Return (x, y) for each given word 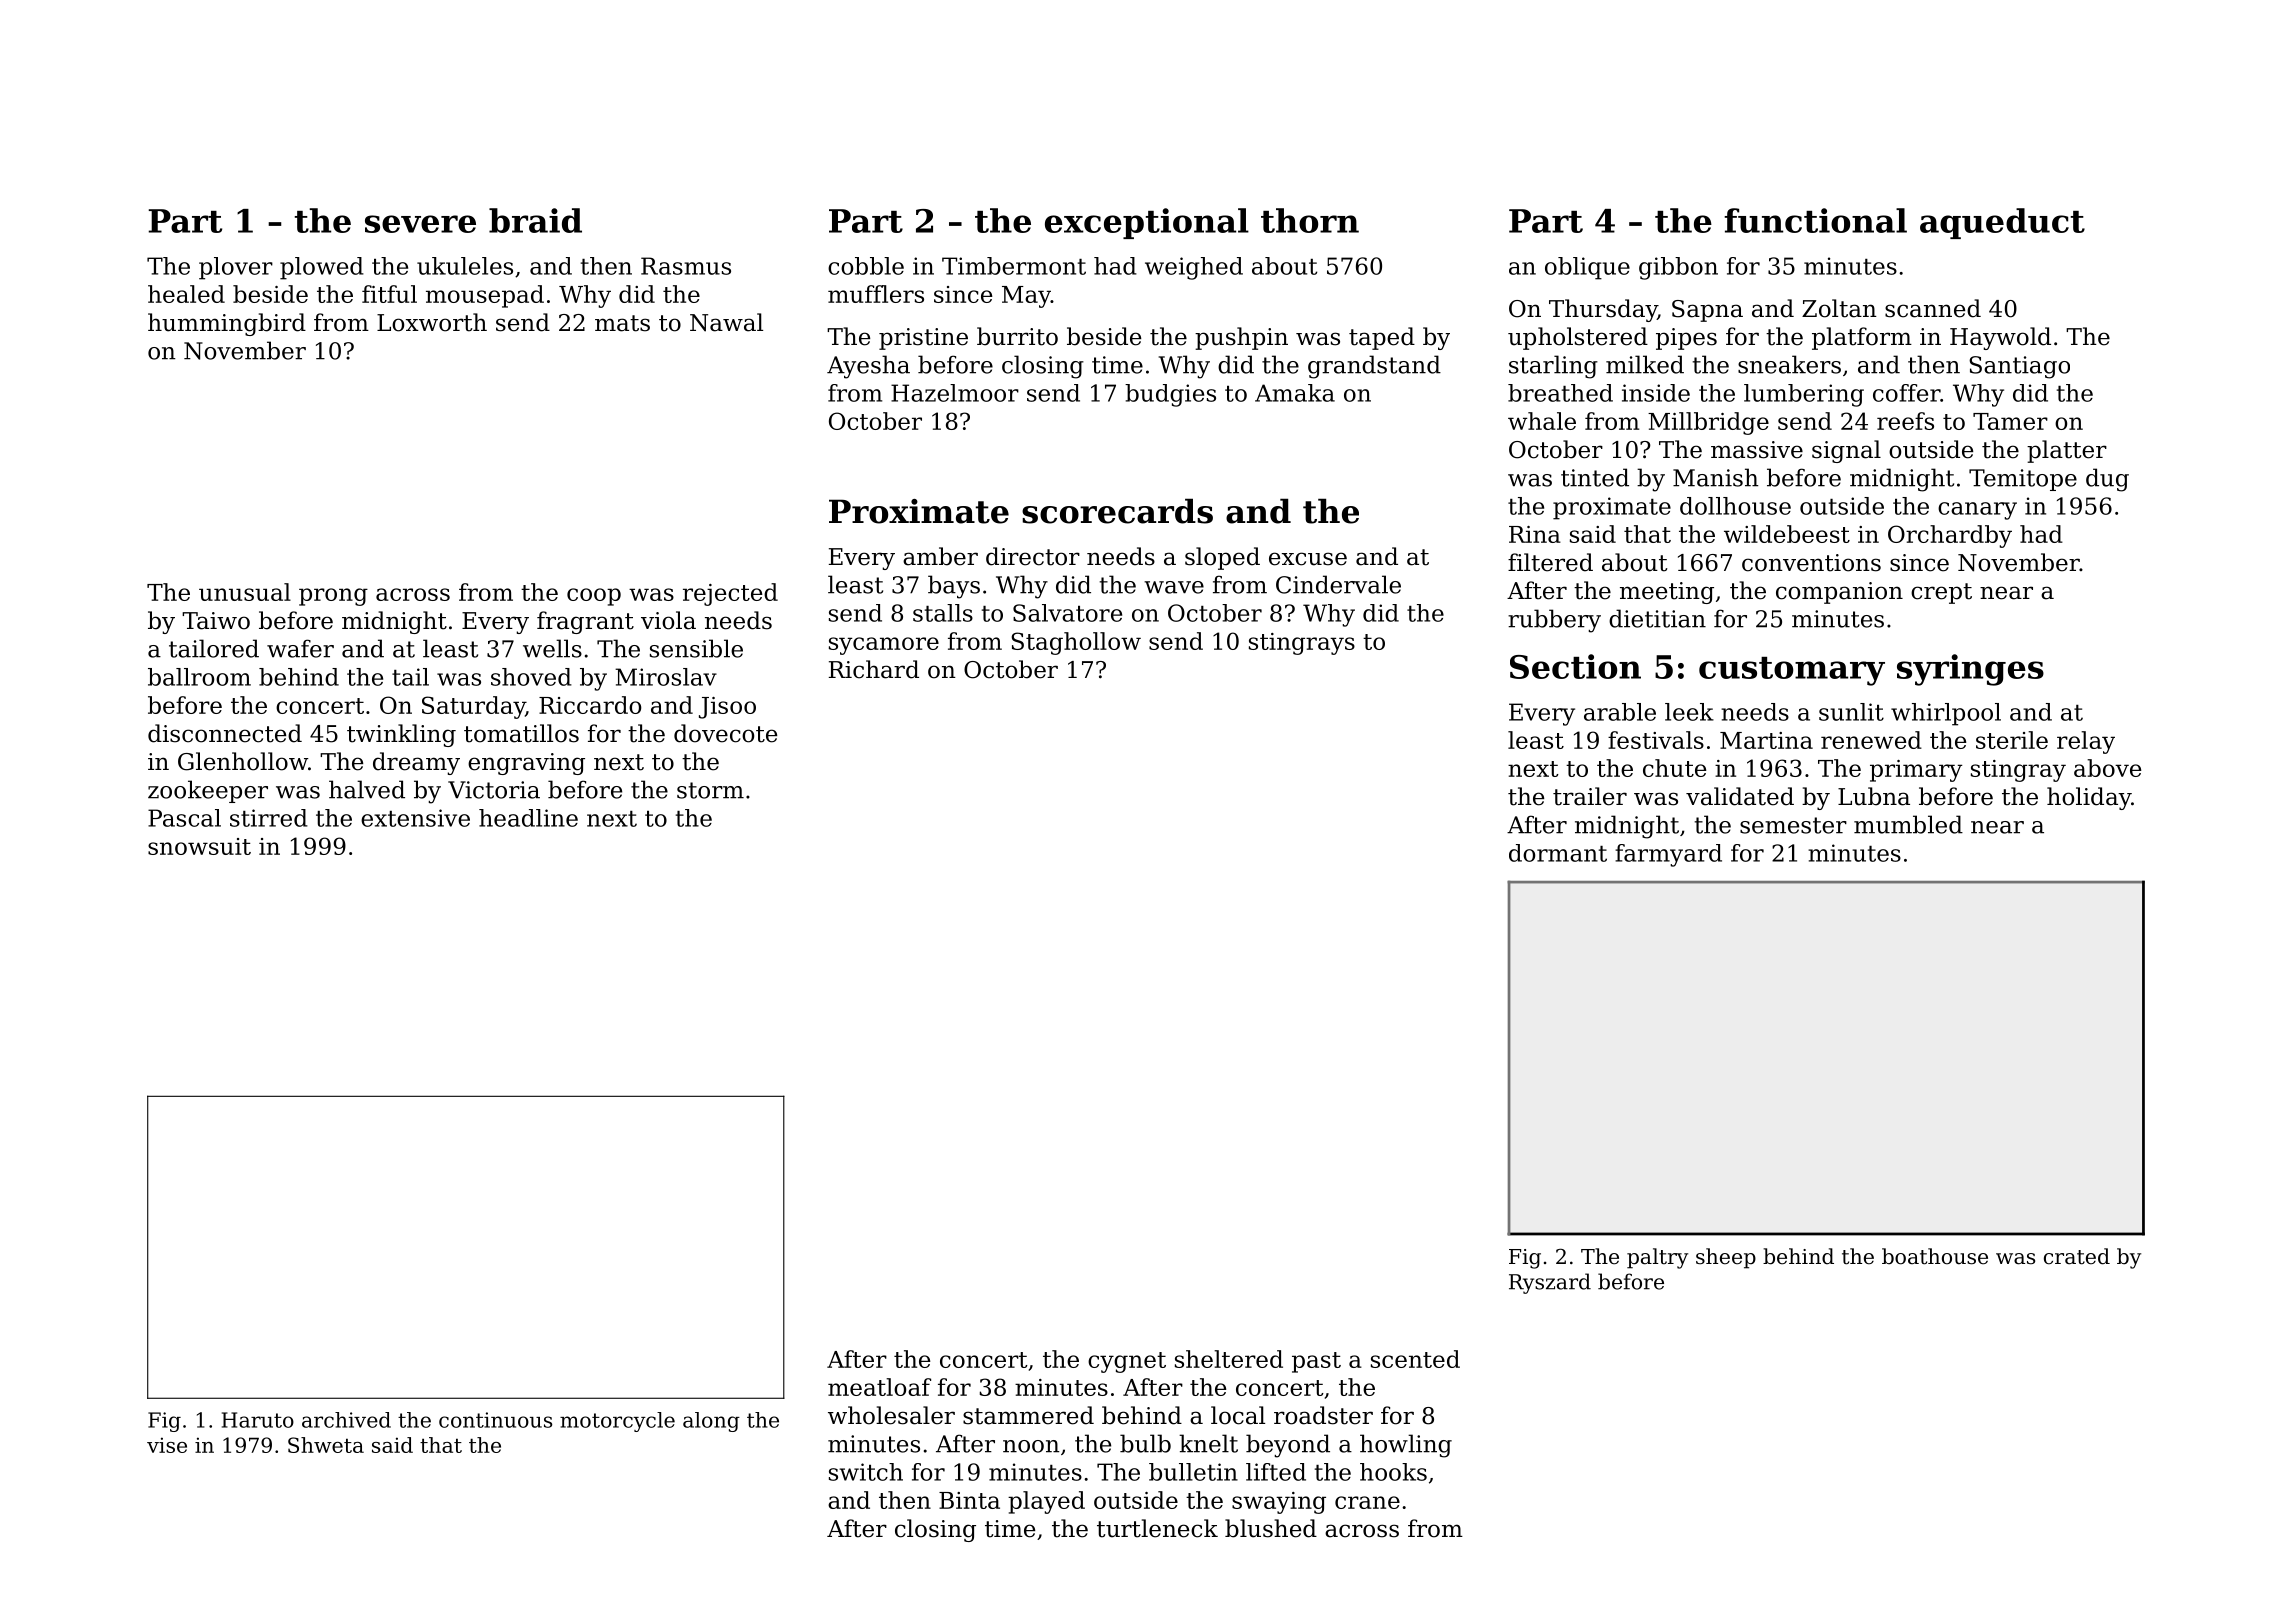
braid (535, 220)
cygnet (1127, 1362)
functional (1815, 220)
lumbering (1804, 395)
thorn (1310, 220)
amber (940, 556)
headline (528, 818)
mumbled (1908, 824)
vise (167, 1445)
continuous (495, 1420)
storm (710, 790)
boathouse (1935, 1256)
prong (333, 597)
